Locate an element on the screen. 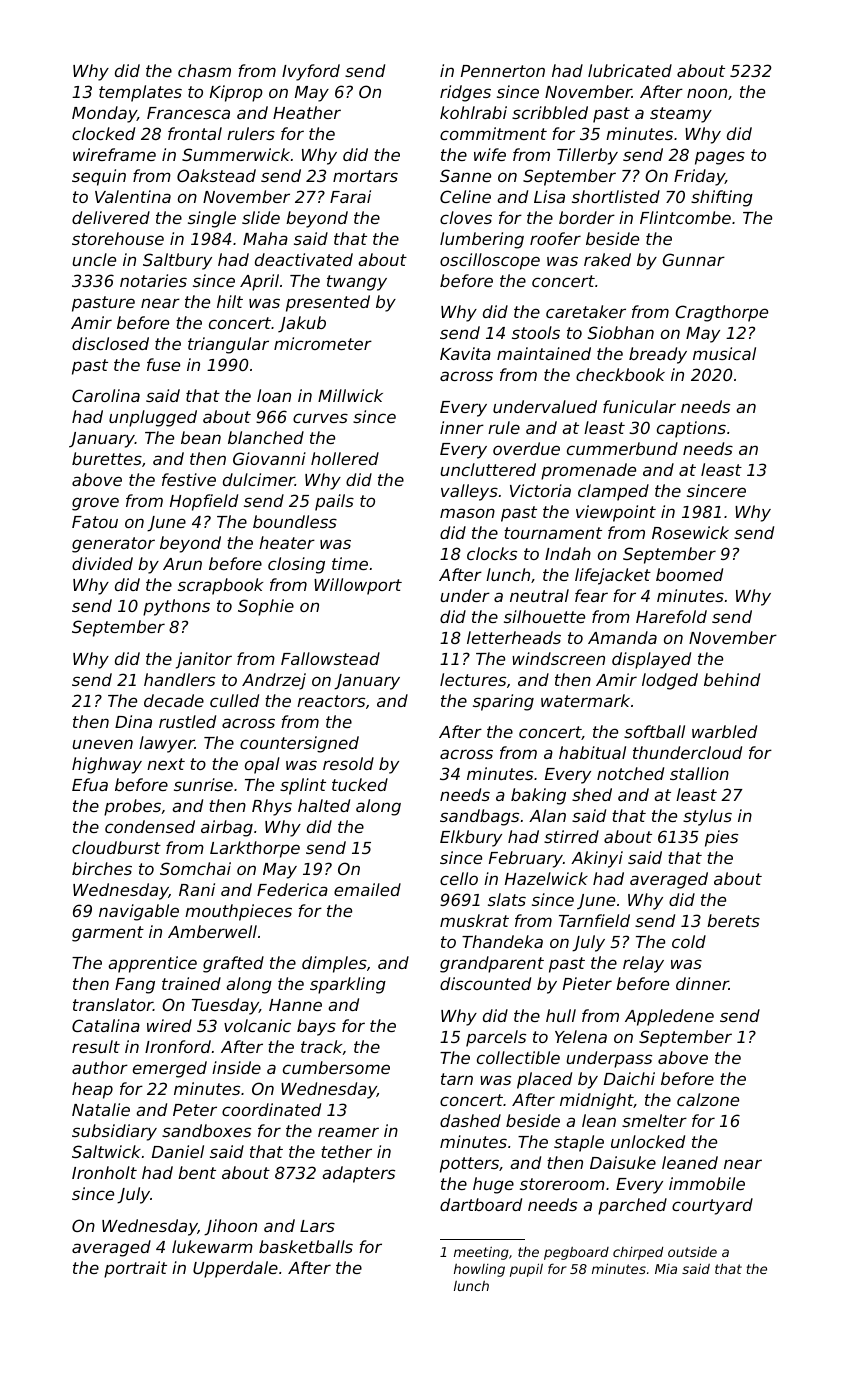  Akinyi is located at coordinates (597, 859).
